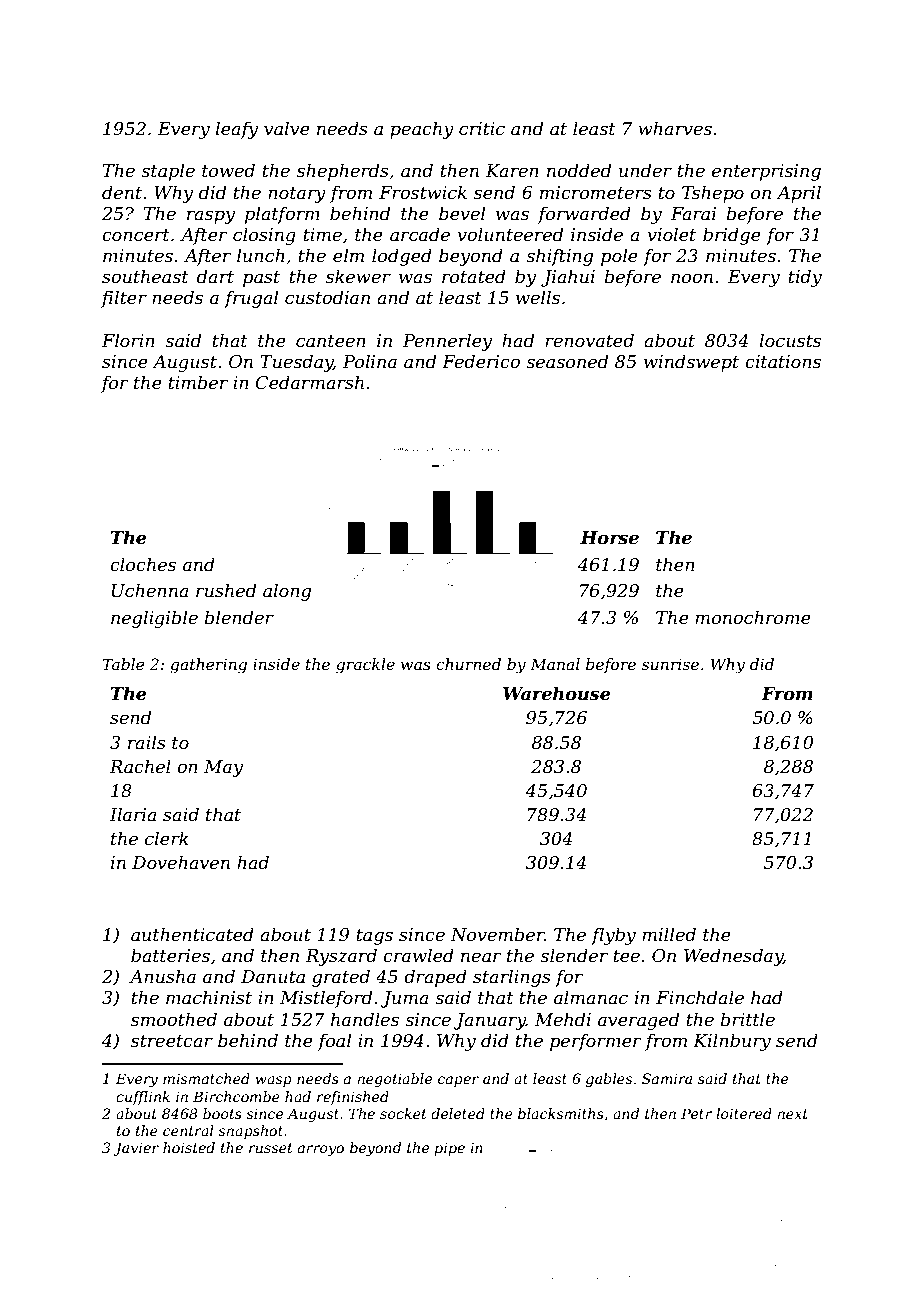 This page has width=924, height=1311. Describe the element at coordinates (559, 257) in the page. I see `shifting` at that location.
